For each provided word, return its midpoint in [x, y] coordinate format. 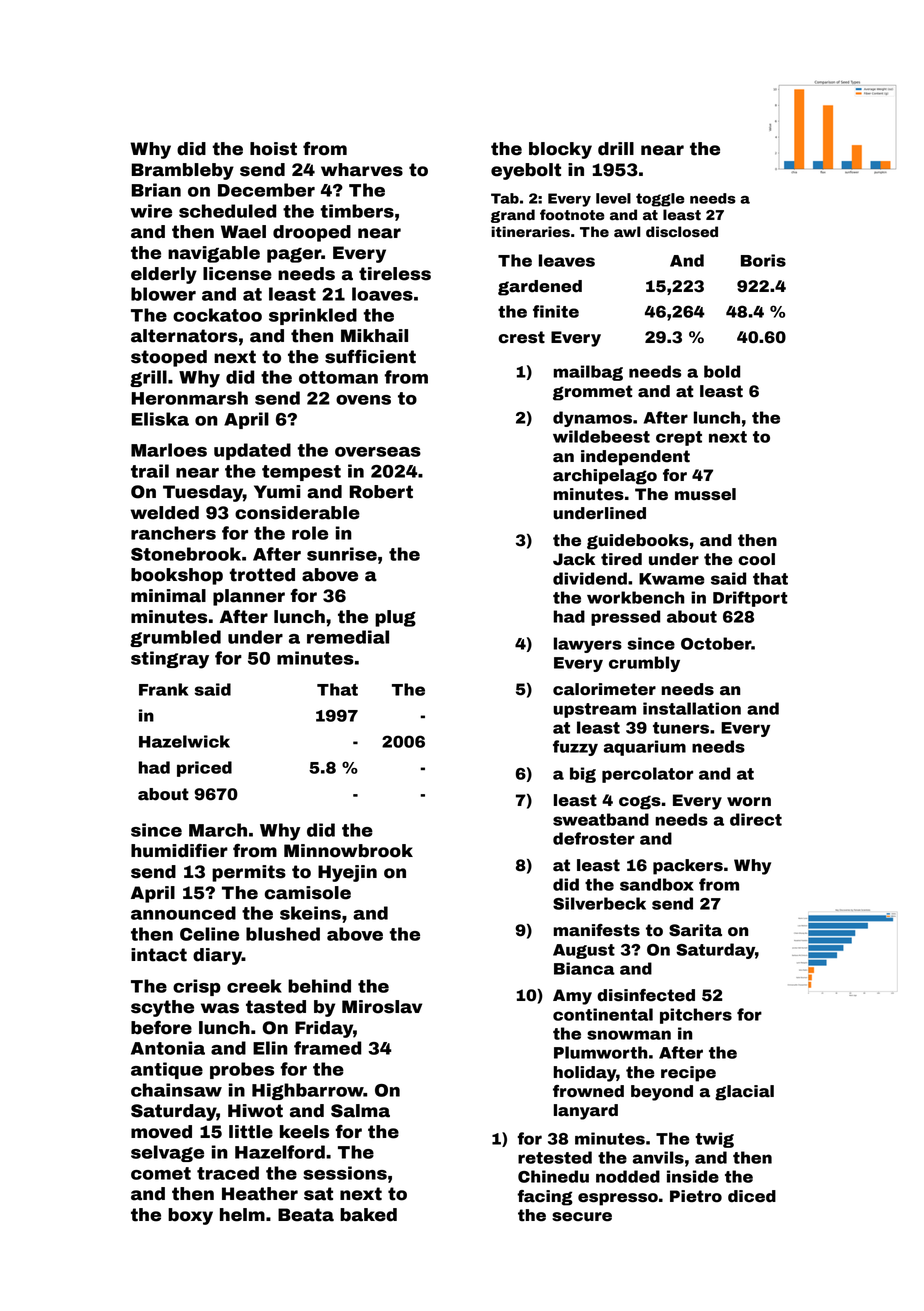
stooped [169, 358]
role [310, 533]
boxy [190, 1216]
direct [756, 819]
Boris [763, 260]
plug [395, 618]
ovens [363, 400]
